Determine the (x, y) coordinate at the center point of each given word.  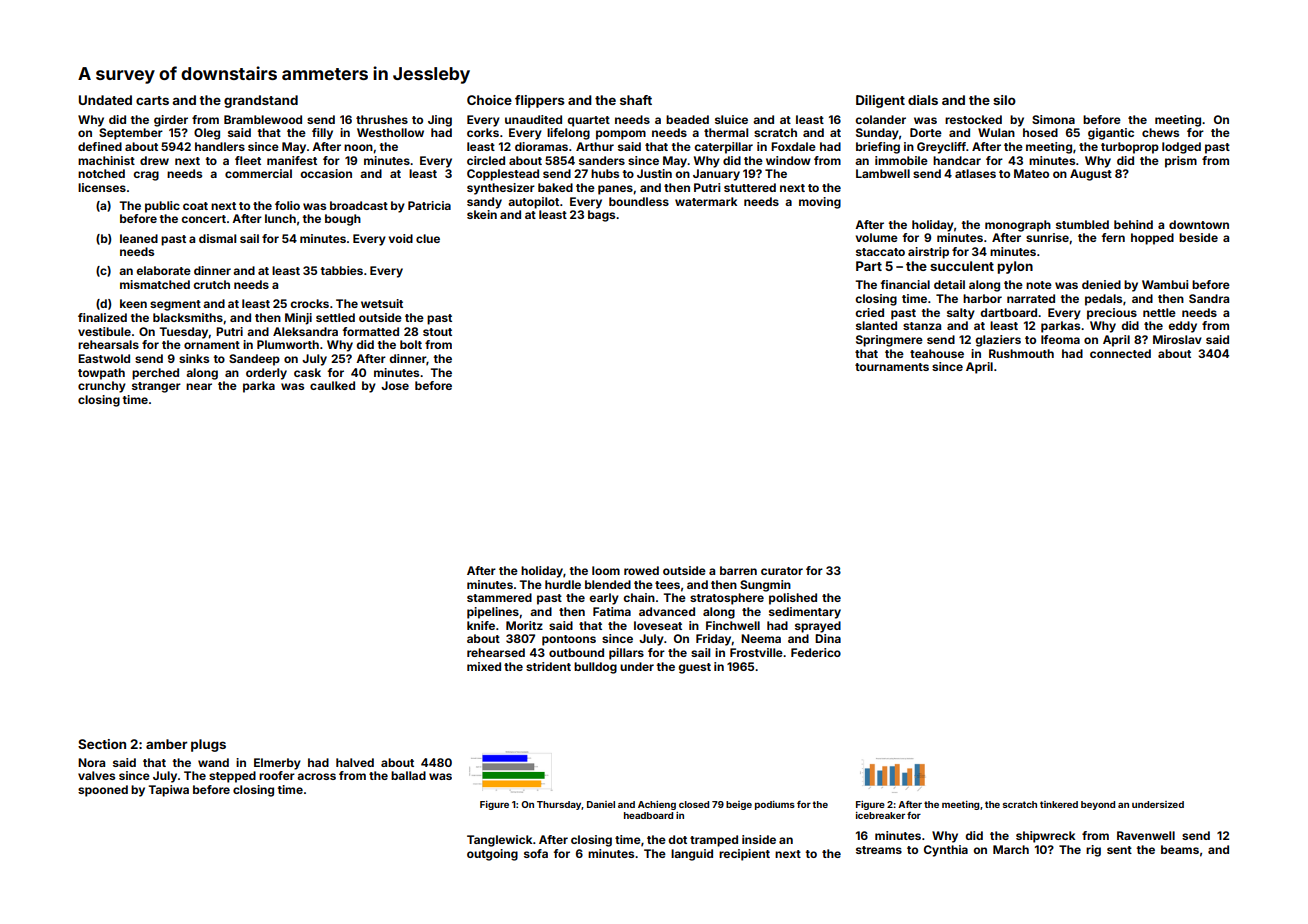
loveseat (658, 625)
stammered (499, 597)
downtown (1199, 224)
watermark (706, 201)
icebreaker (880, 815)
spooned (103, 791)
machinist (106, 160)
